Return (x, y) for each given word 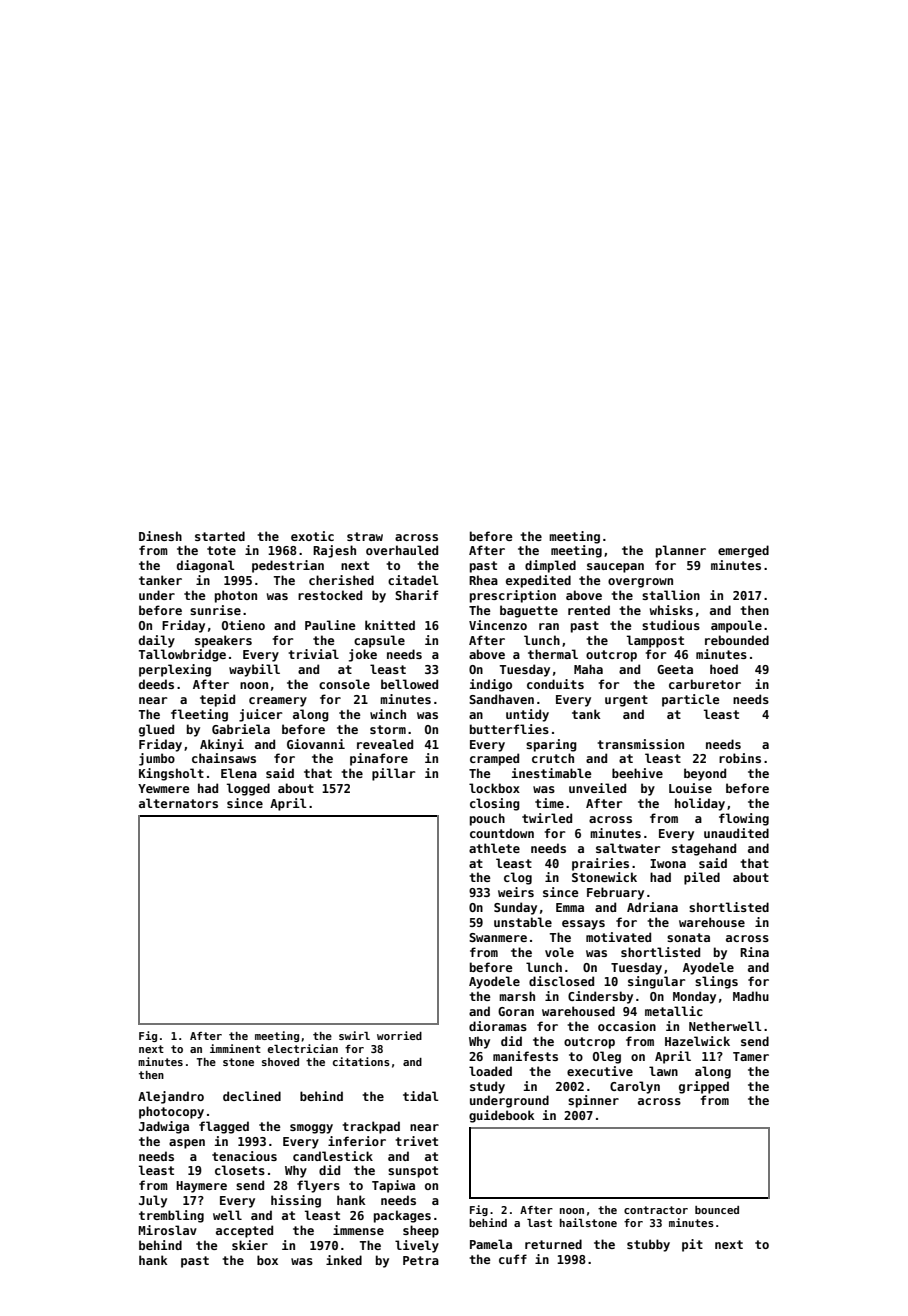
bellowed (409, 684)
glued (156, 730)
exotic (312, 536)
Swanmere (498, 937)
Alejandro (171, 1097)
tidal (421, 1096)
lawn (663, 1071)
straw (365, 536)
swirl (354, 1035)
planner (681, 551)
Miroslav (167, 1230)
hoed (724, 669)
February (615, 893)
